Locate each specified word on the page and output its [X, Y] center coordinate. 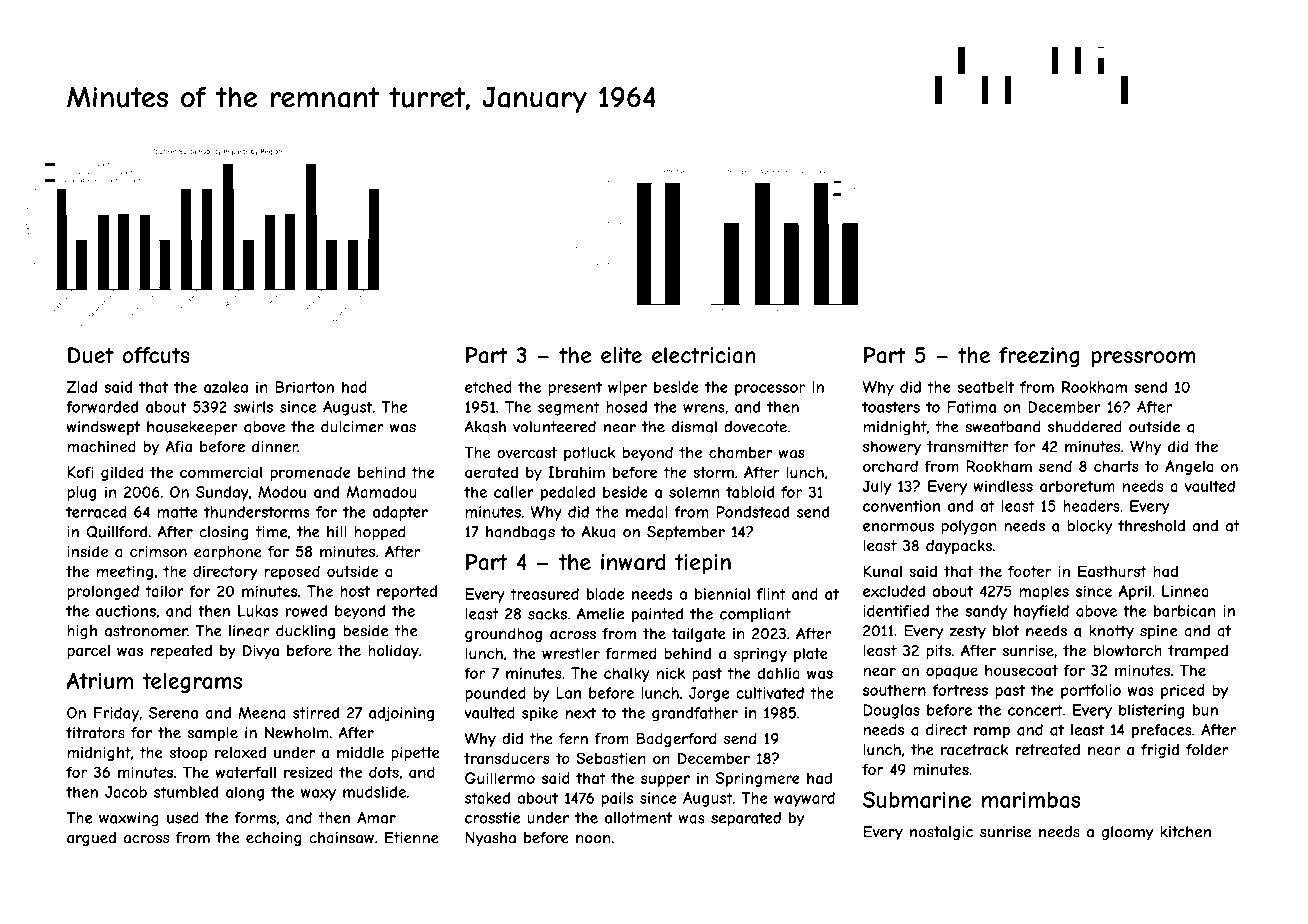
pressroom [1143, 359]
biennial [722, 594]
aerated [491, 472]
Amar [376, 818]
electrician [704, 355]
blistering [1151, 711]
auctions [126, 611]
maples [1044, 592]
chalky [627, 674]
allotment [639, 818]
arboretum [1077, 486]
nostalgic [941, 833]
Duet [91, 355]
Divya [261, 652]
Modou [282, 492]
